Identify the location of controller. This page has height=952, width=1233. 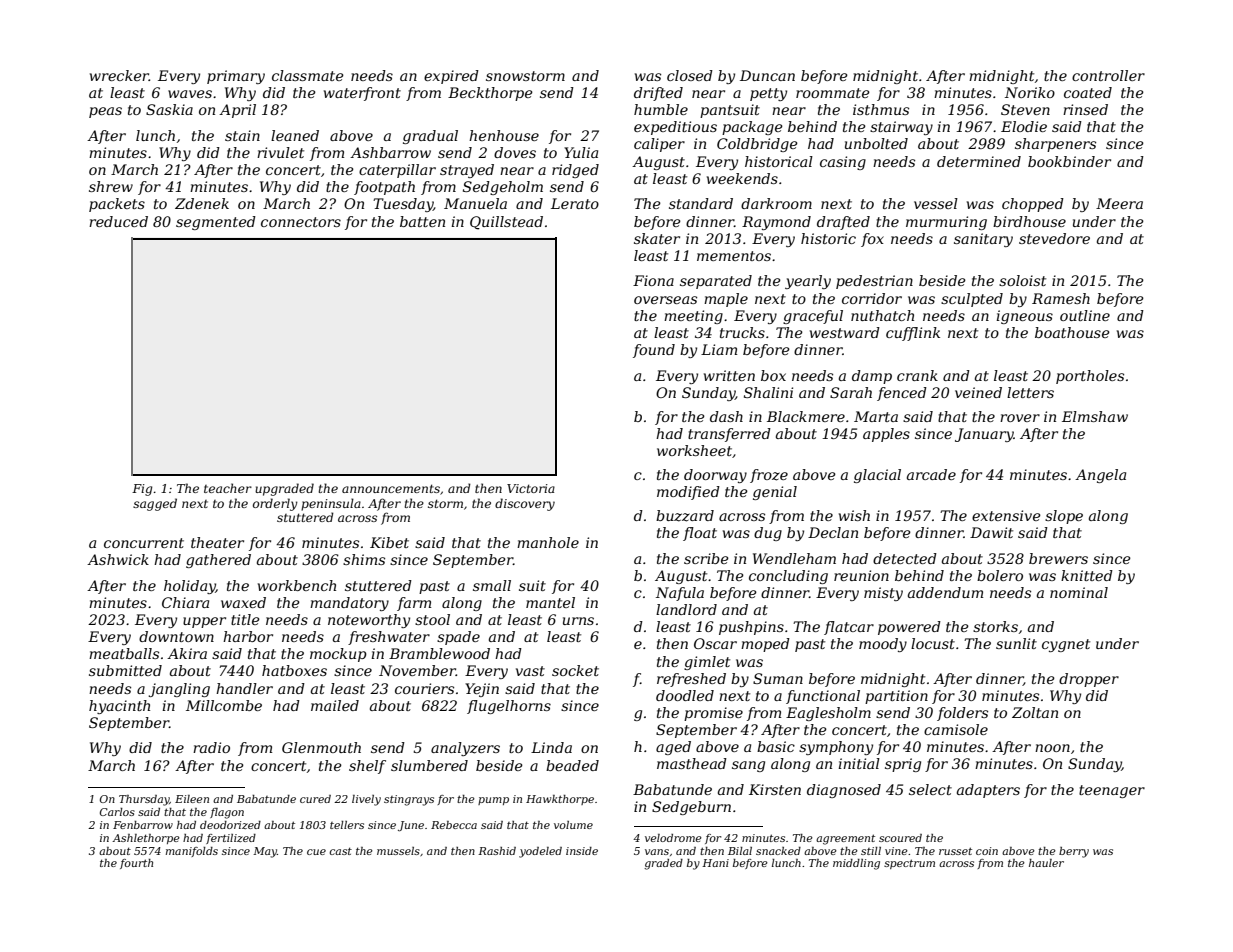
(1108, 75).
